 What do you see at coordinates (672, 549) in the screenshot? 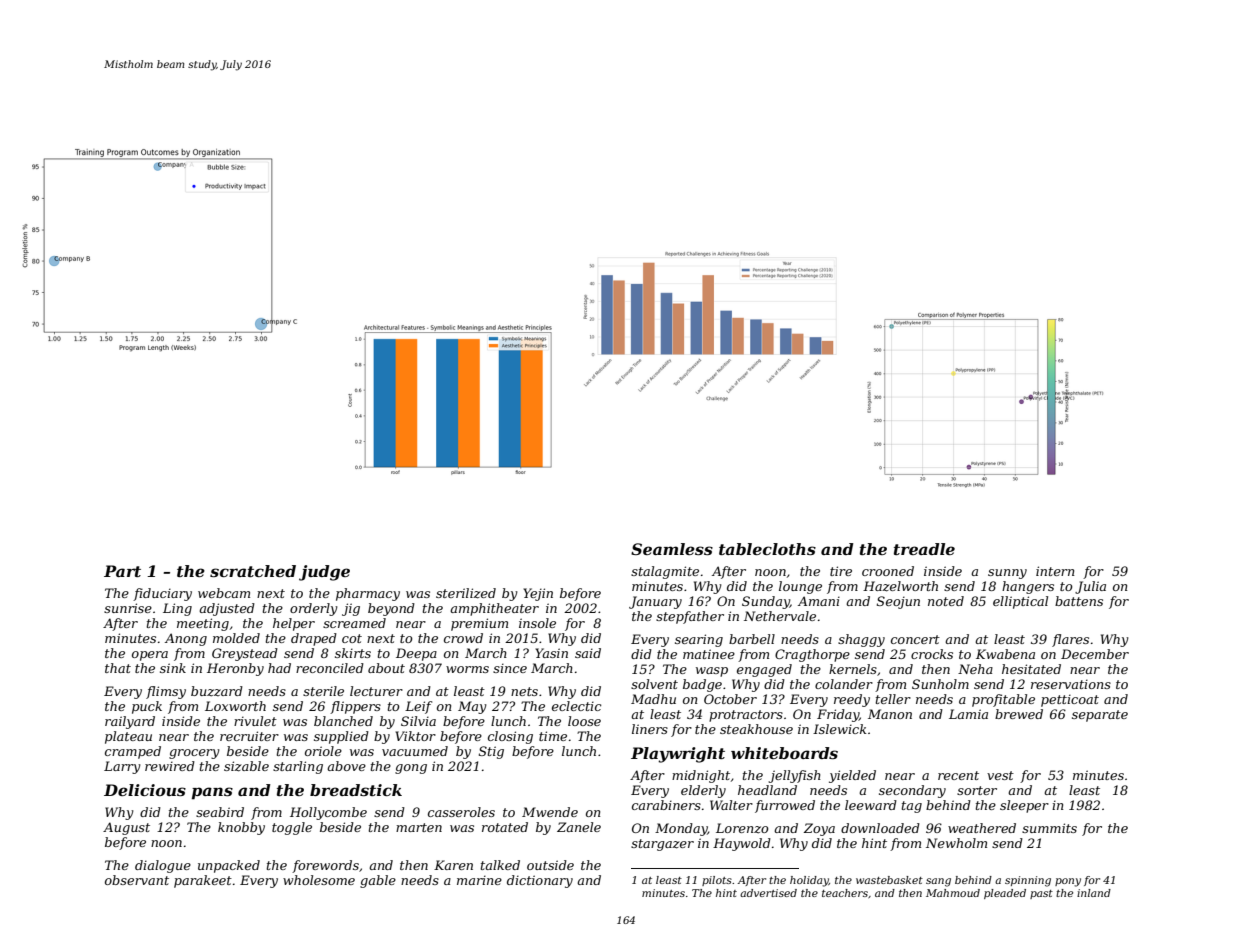
I see `Seamless` at bounding box center [672, 549].
